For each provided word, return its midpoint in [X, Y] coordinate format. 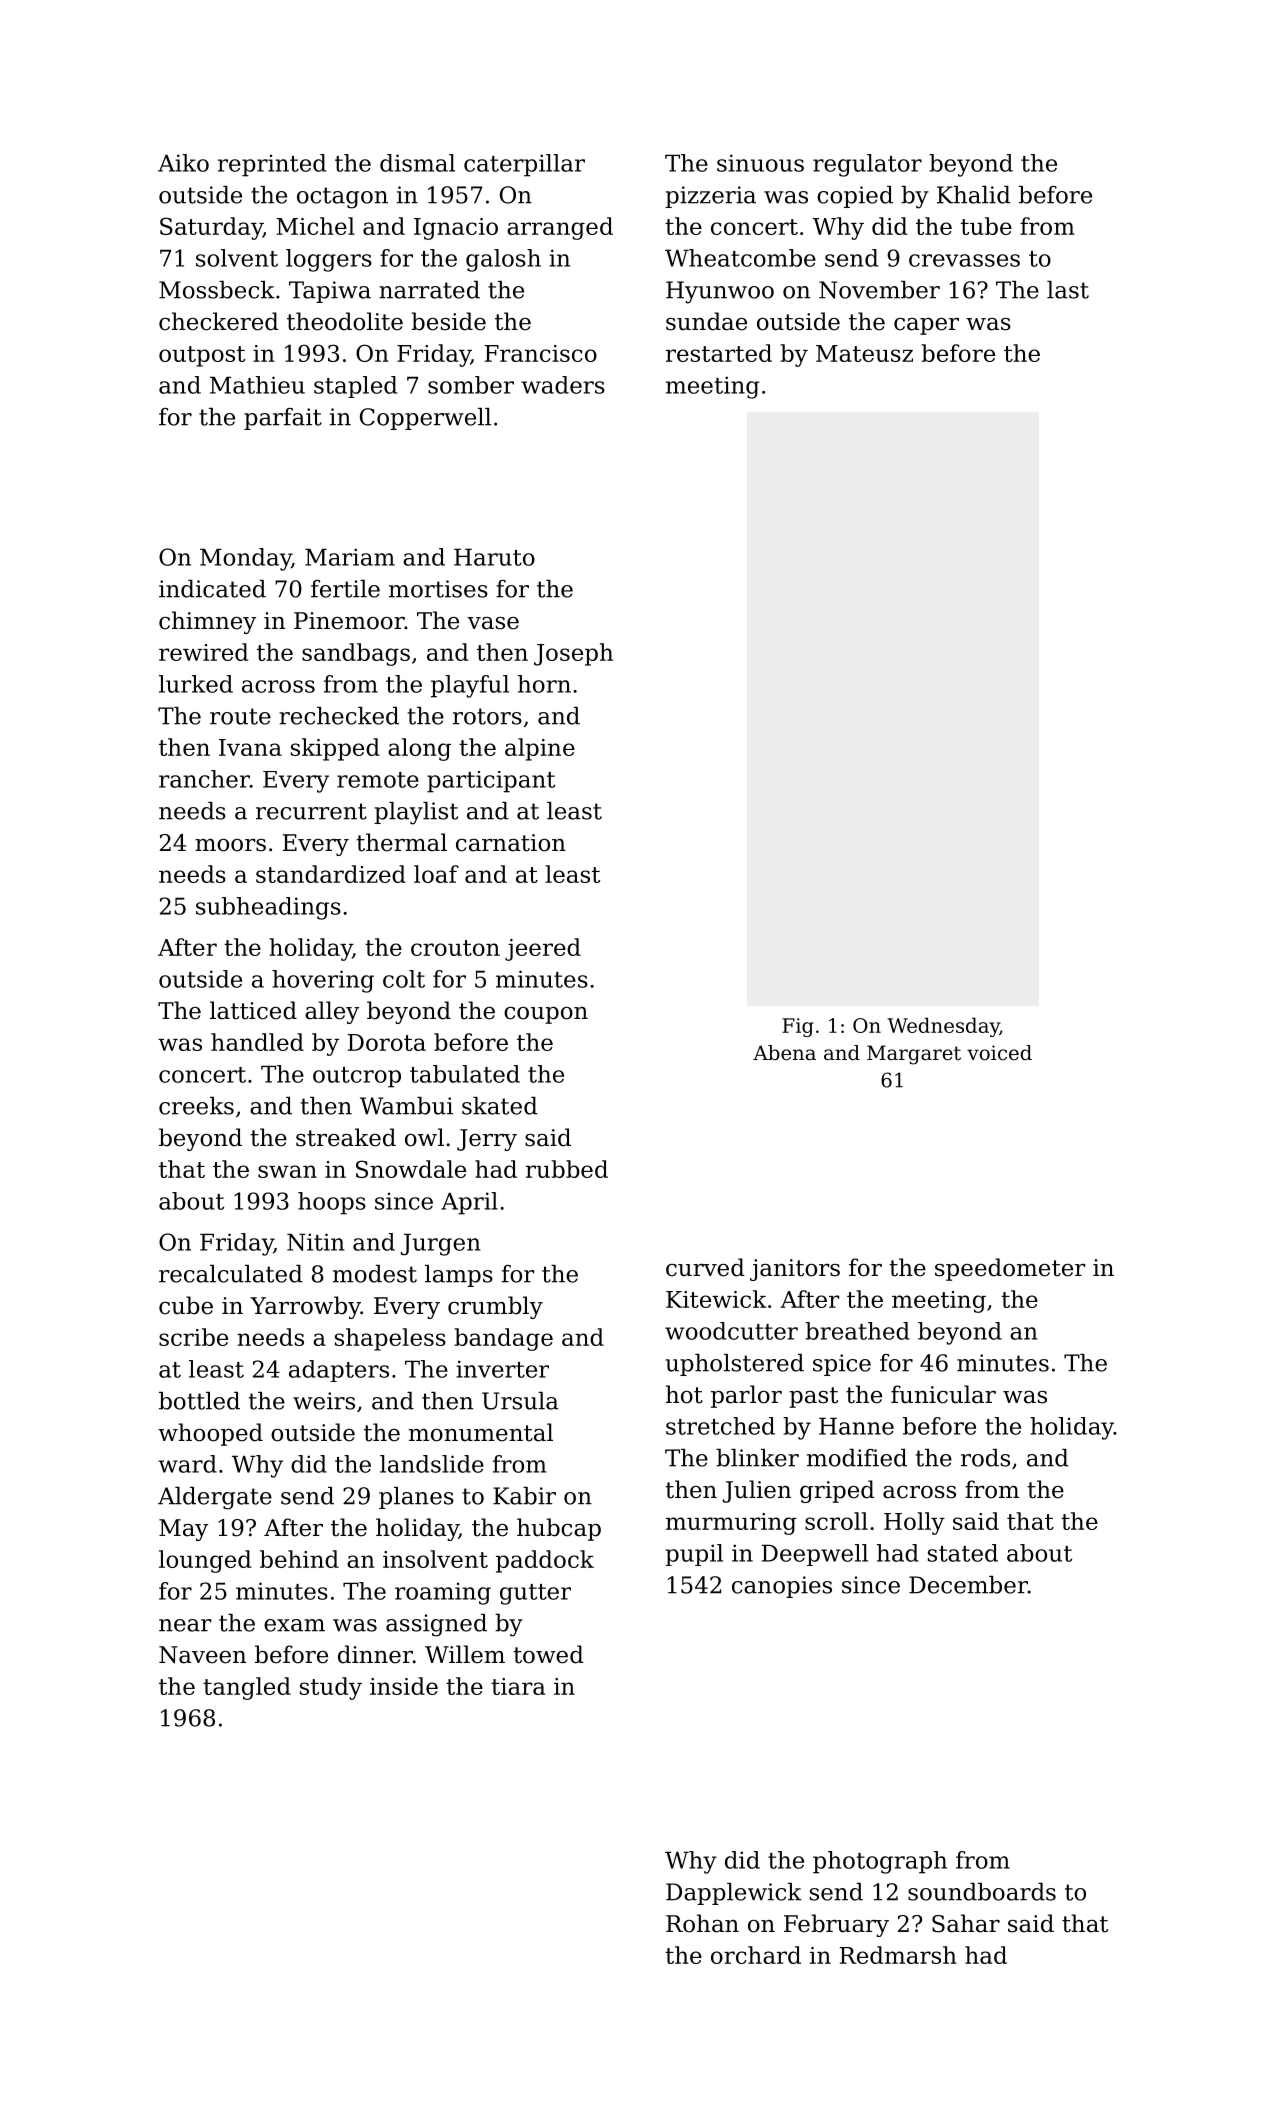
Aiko [183, 163]
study [331, 1688]
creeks [196, 1106]
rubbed [567, 1169]
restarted [719, 353]
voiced [999, 1053]
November [879, 290]
